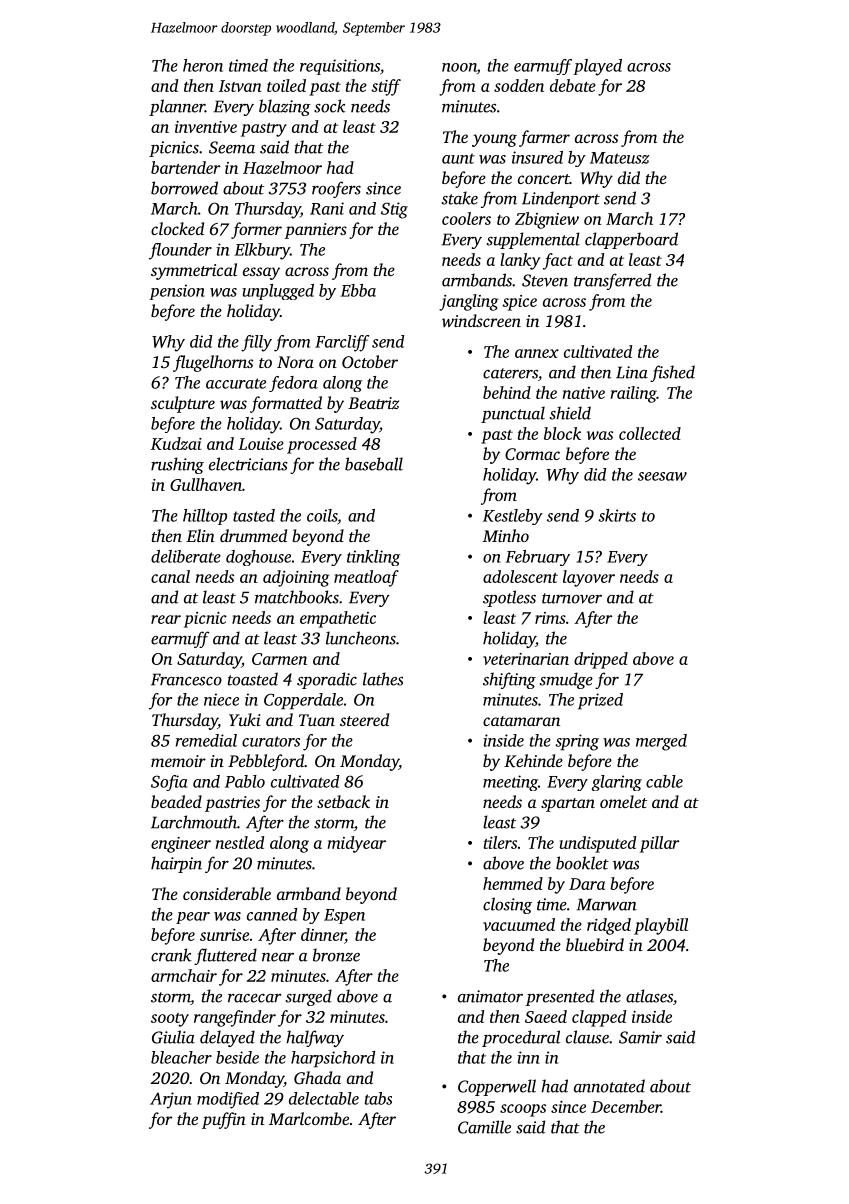 This image has width=849, height=1204. I want to click on collected, so click(650, 433).
